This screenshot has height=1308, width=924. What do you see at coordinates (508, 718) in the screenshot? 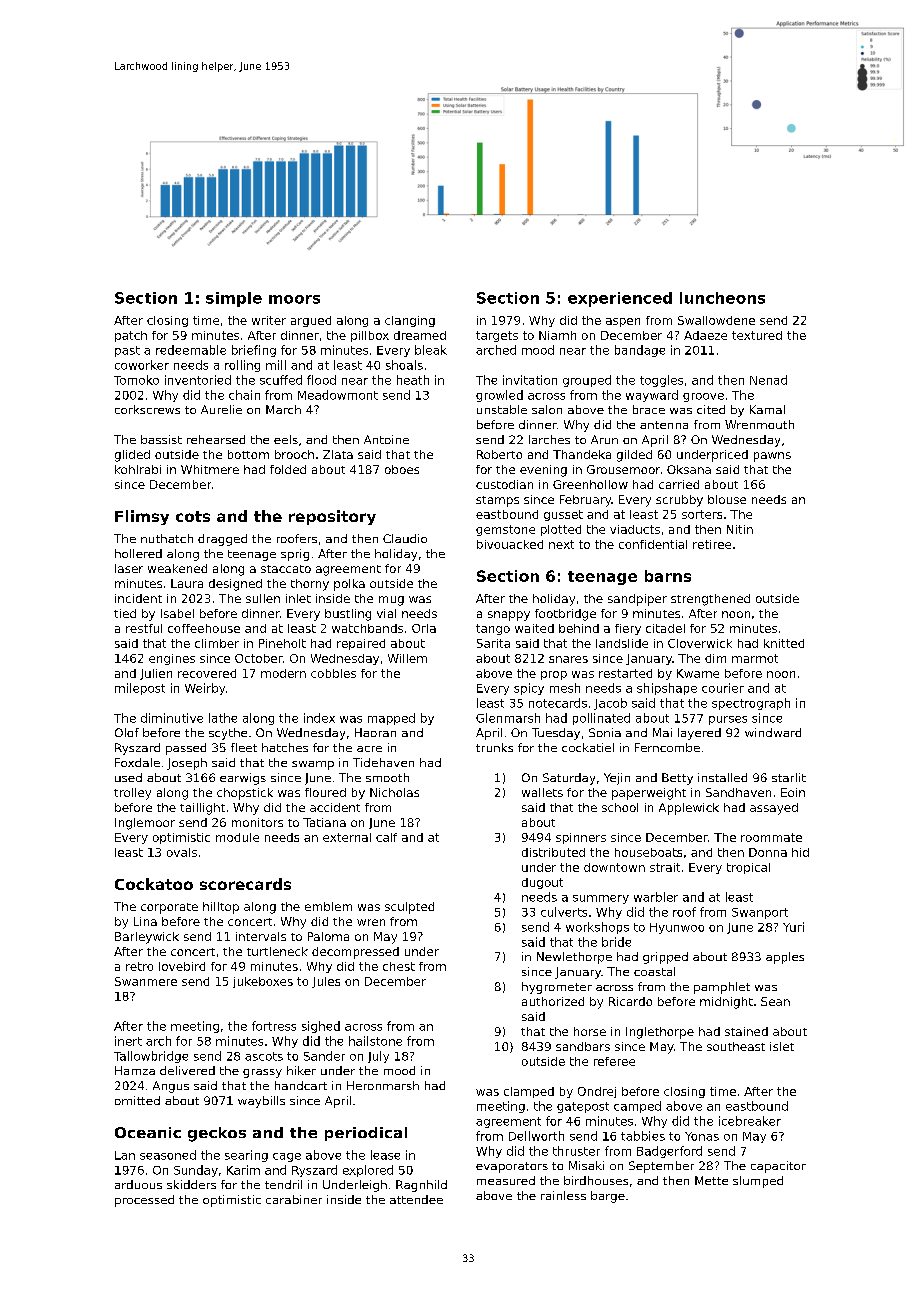
I see `Glenmarsh` at bounding box center [508, 718].
